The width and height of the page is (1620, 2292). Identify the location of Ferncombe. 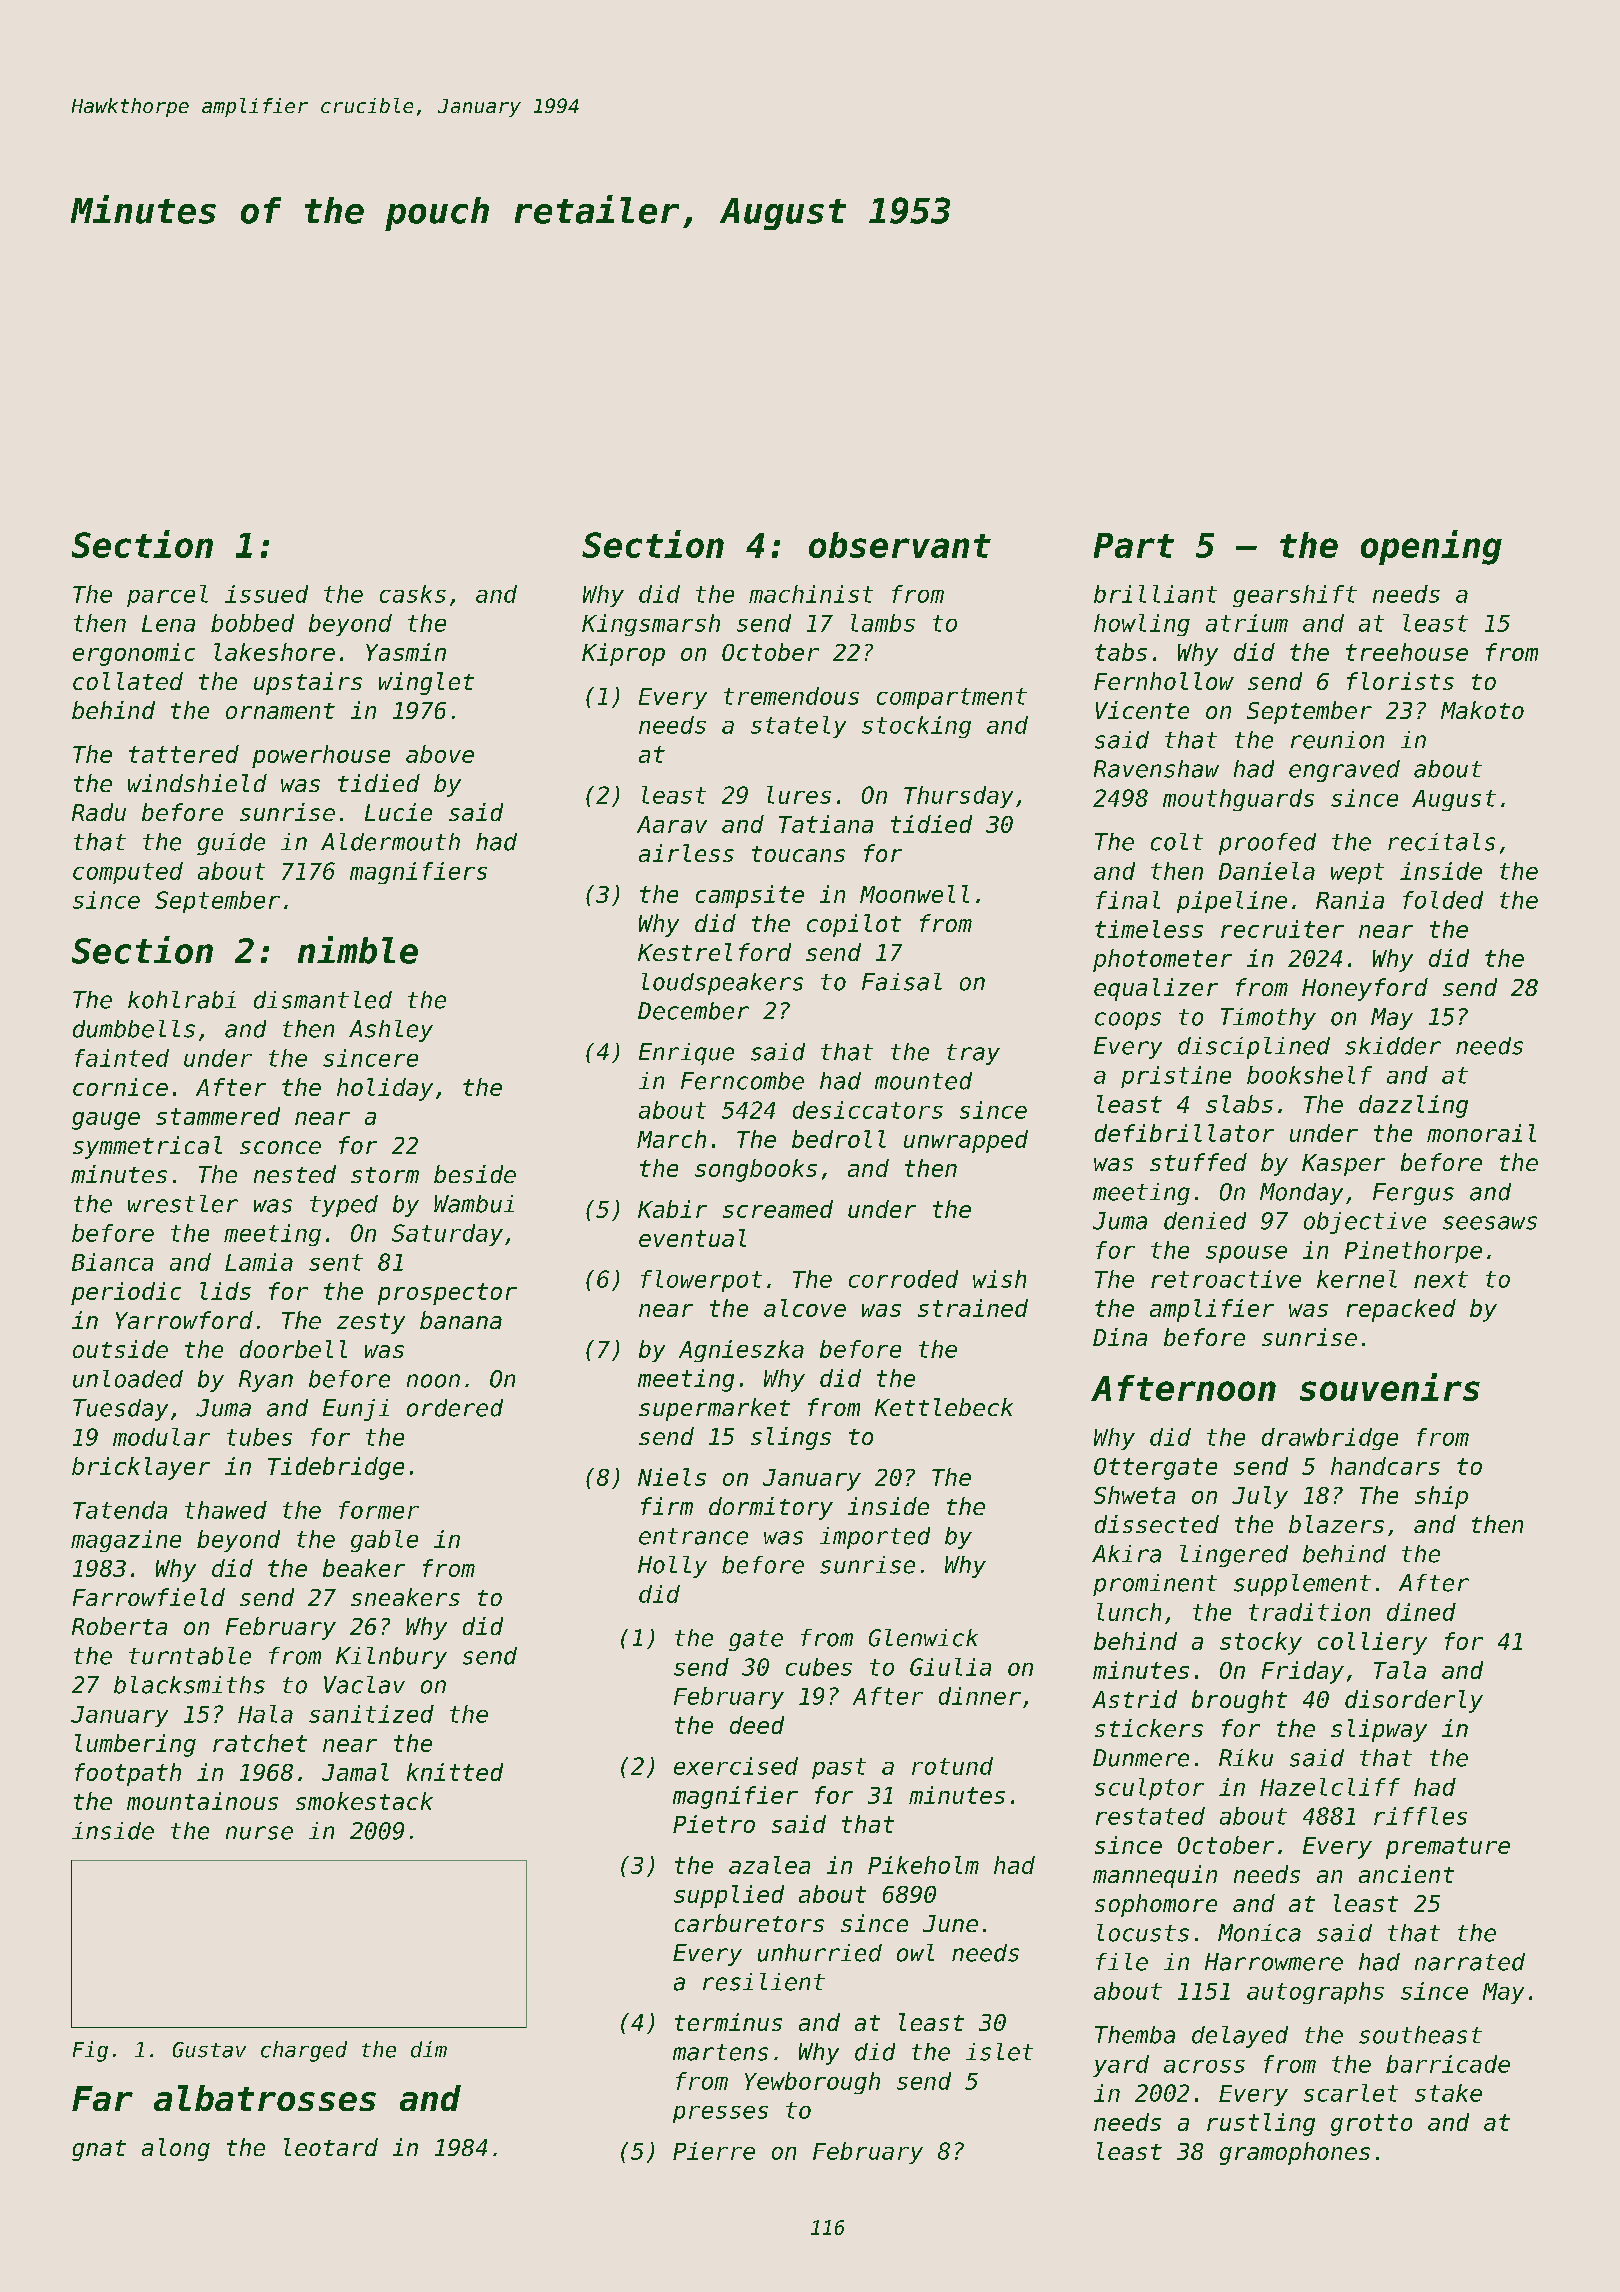
(742, 1081).
